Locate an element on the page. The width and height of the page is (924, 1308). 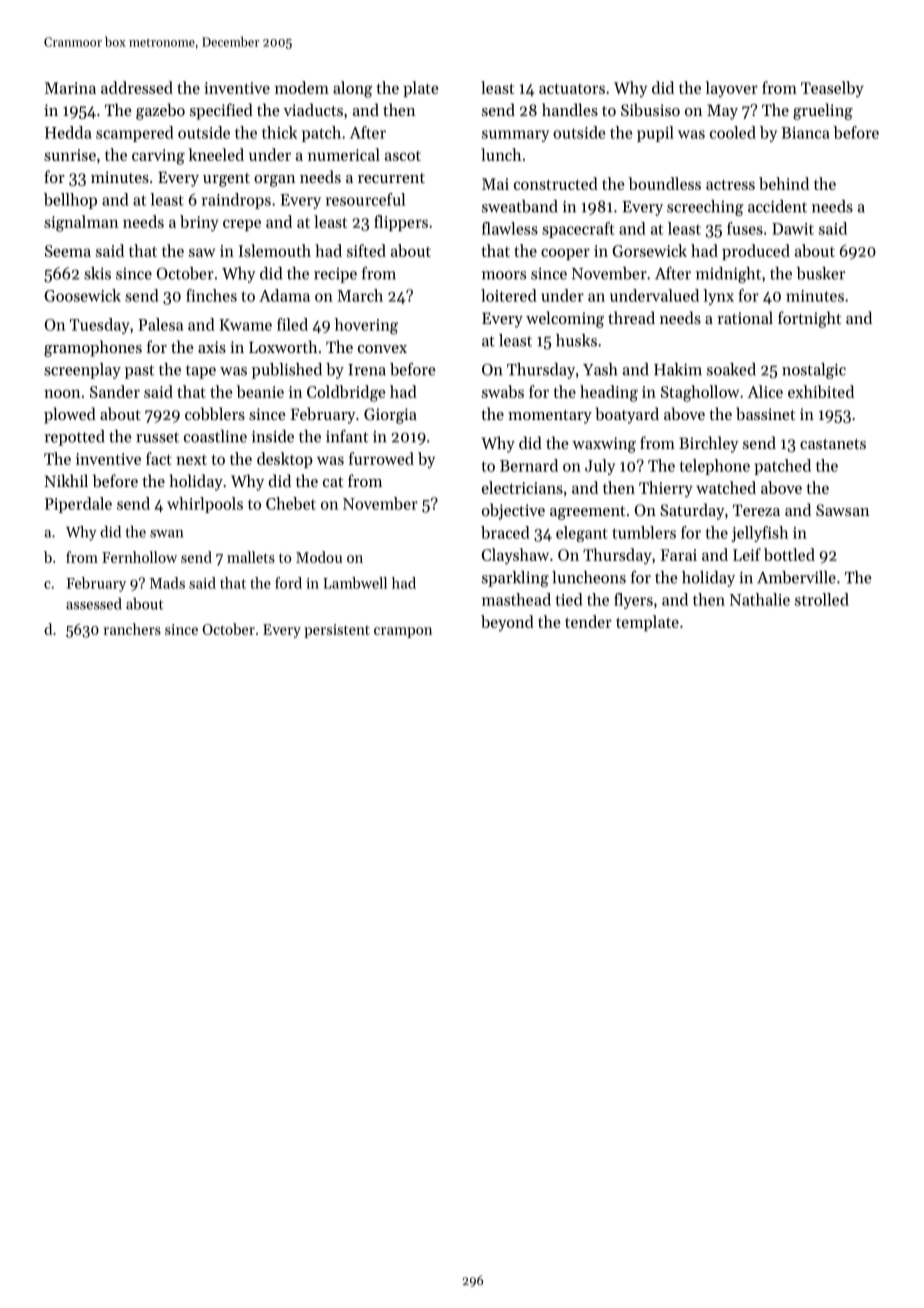
constructed is located at coordinates (556, 183).
